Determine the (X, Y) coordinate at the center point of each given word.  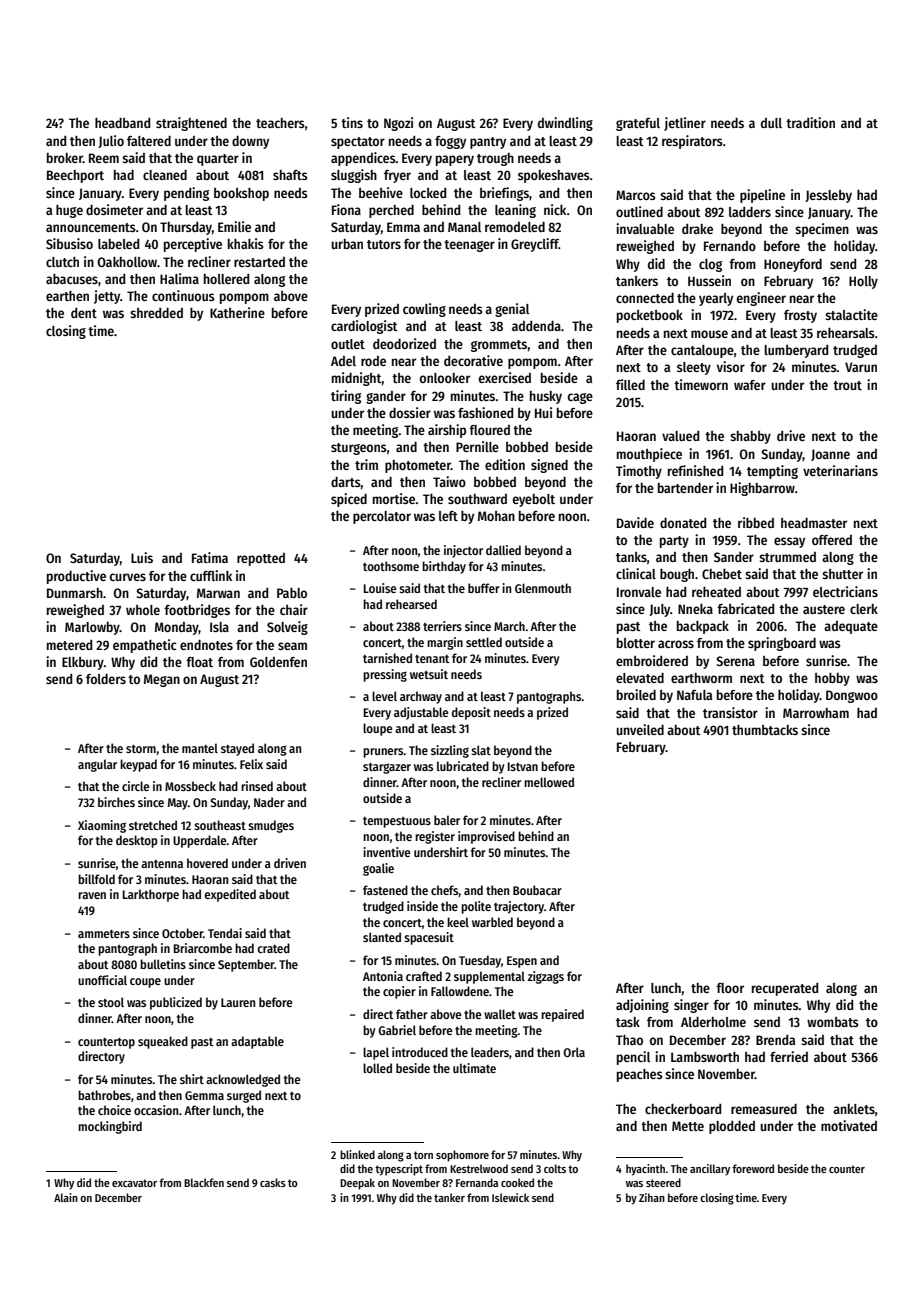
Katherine (237, 312)
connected (645, 298)
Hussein (709, 280)
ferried (789, 1056)
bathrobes (104, 1095)
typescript (399, 1170)
